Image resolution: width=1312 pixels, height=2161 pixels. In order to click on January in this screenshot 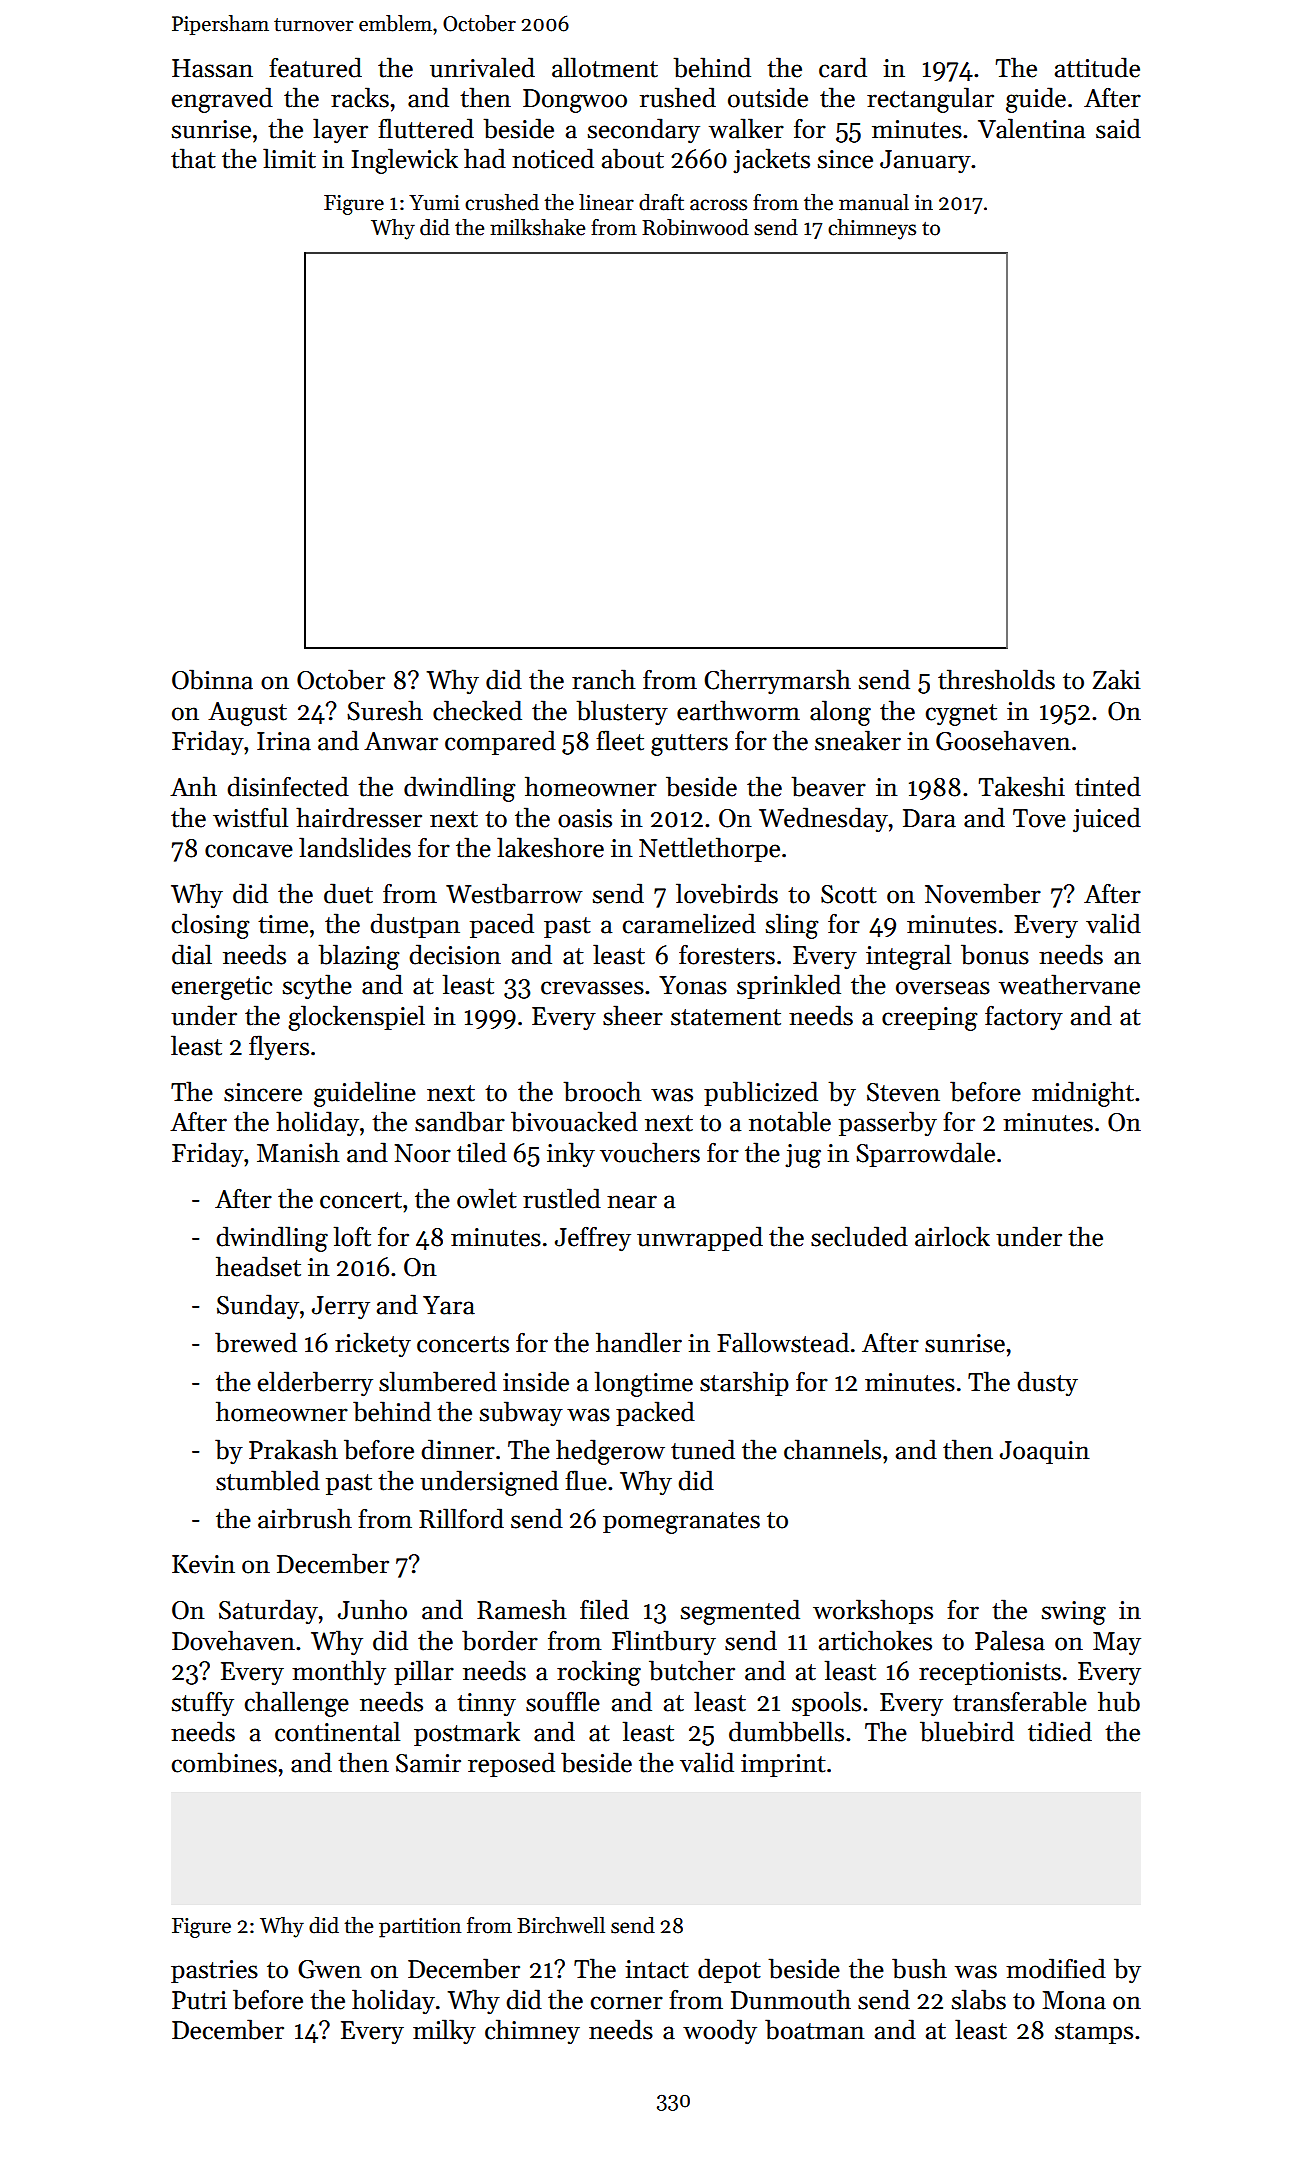, I will do `click(925, 162)`.
